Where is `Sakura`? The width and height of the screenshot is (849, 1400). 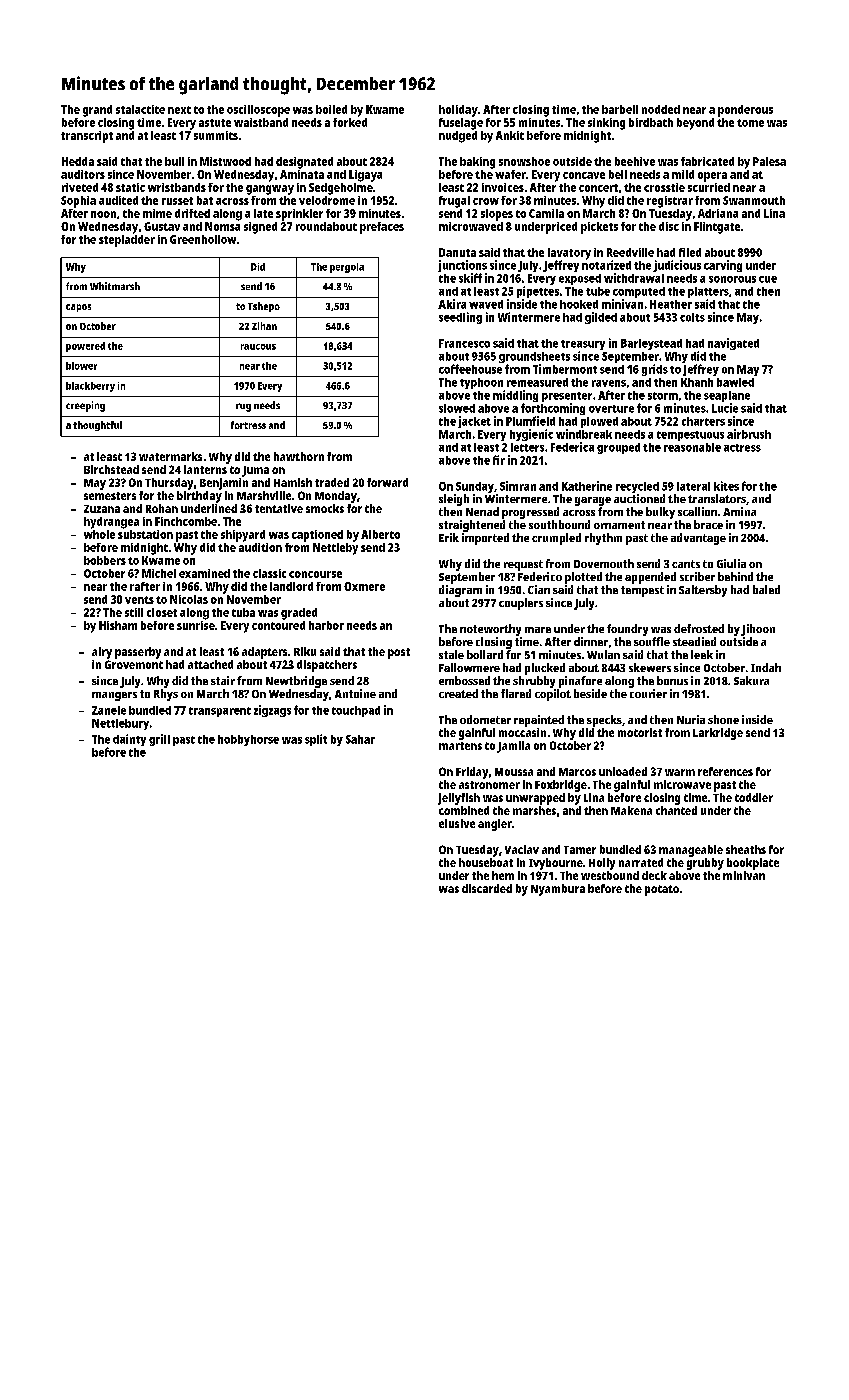 Sakura is located at coordinates (751, 680).
